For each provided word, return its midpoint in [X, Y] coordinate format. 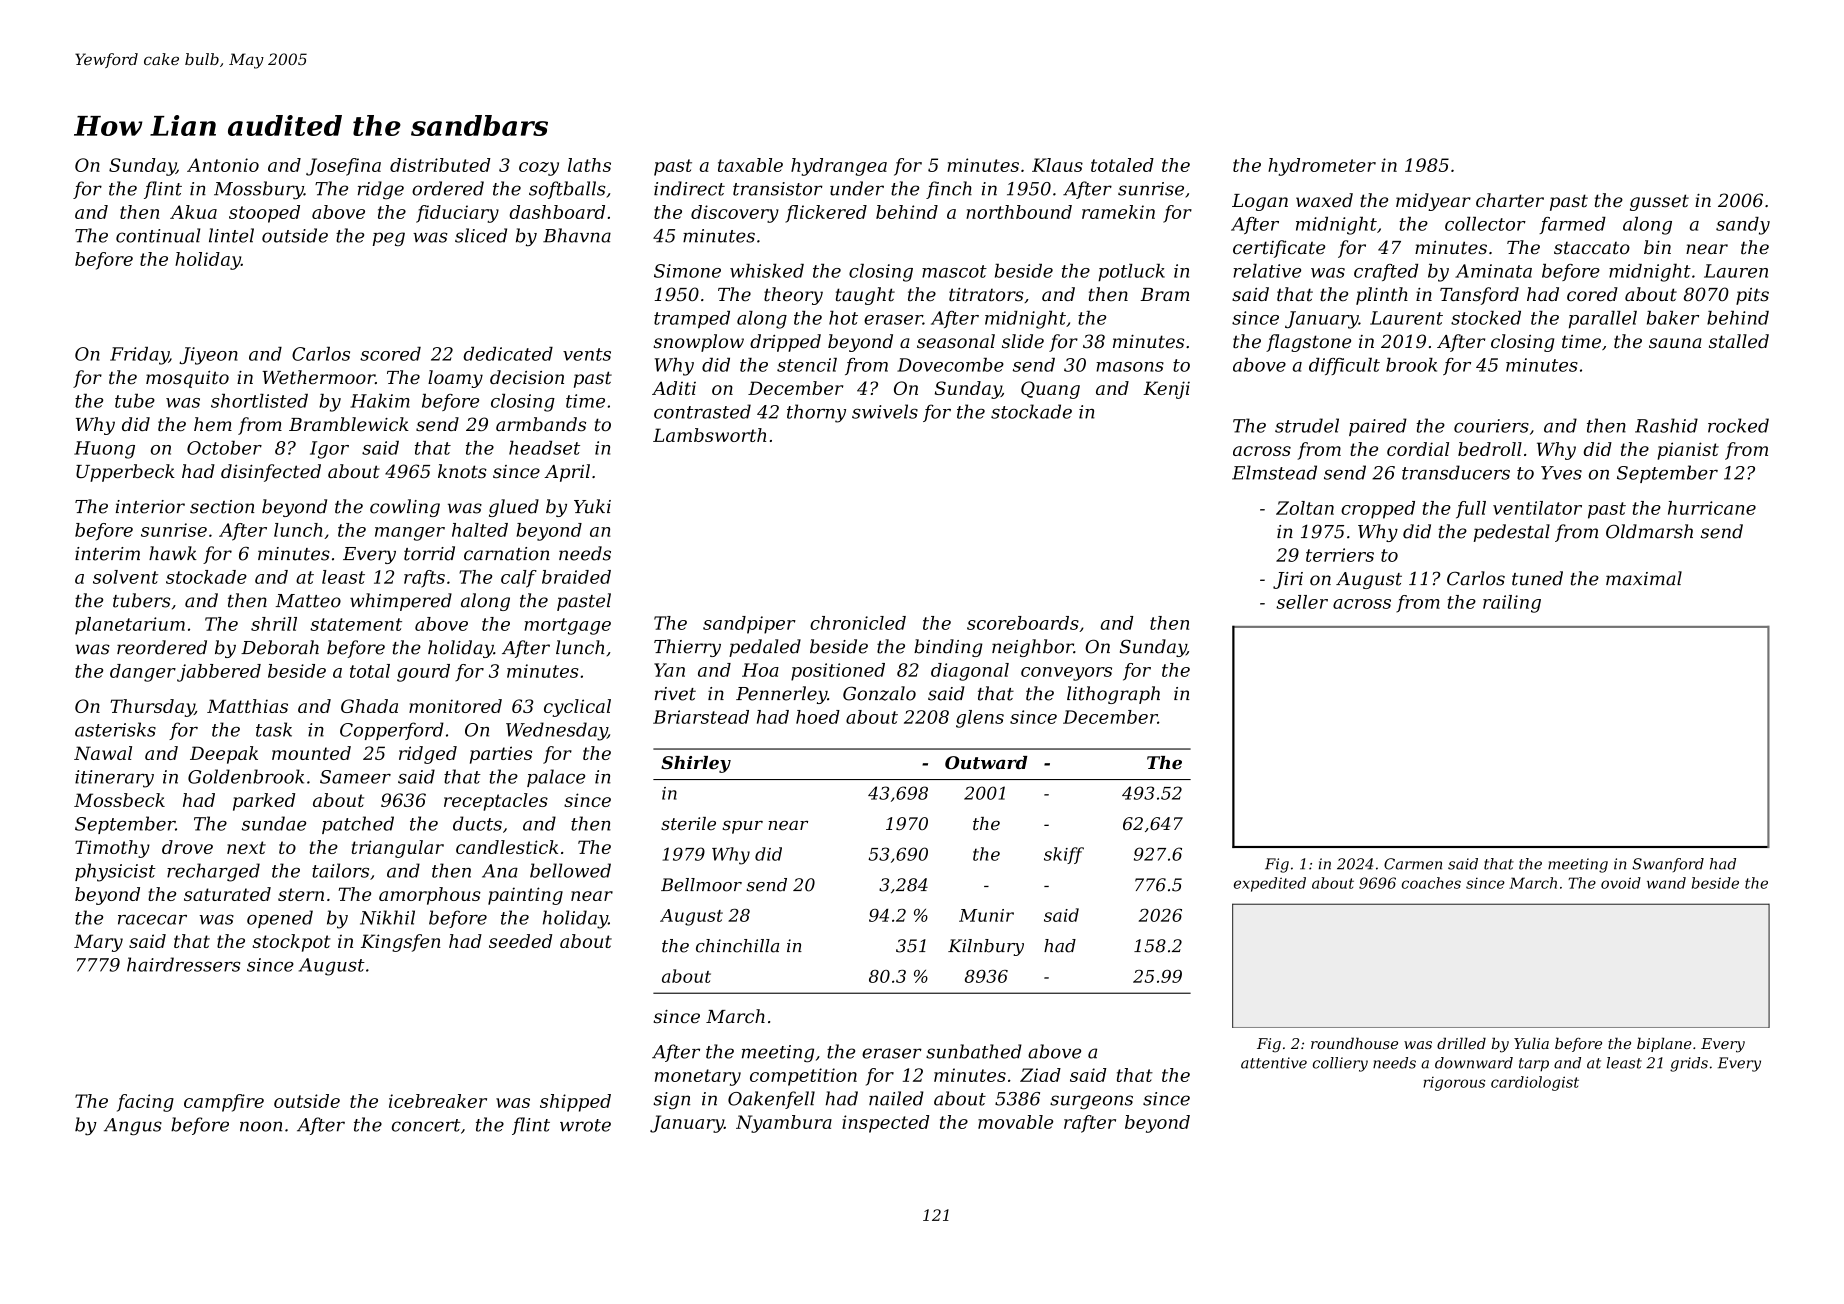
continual [158, 235]
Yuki [592, 506]
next [246, 847]
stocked [1486, 318]
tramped [692, 320]
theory [793, 296]
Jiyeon [208, 356]
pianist [1688, 451]
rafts [424, 579]
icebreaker [438, 1101]
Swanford [1668, 865]
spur [743, 827]
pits [1752, 296]
